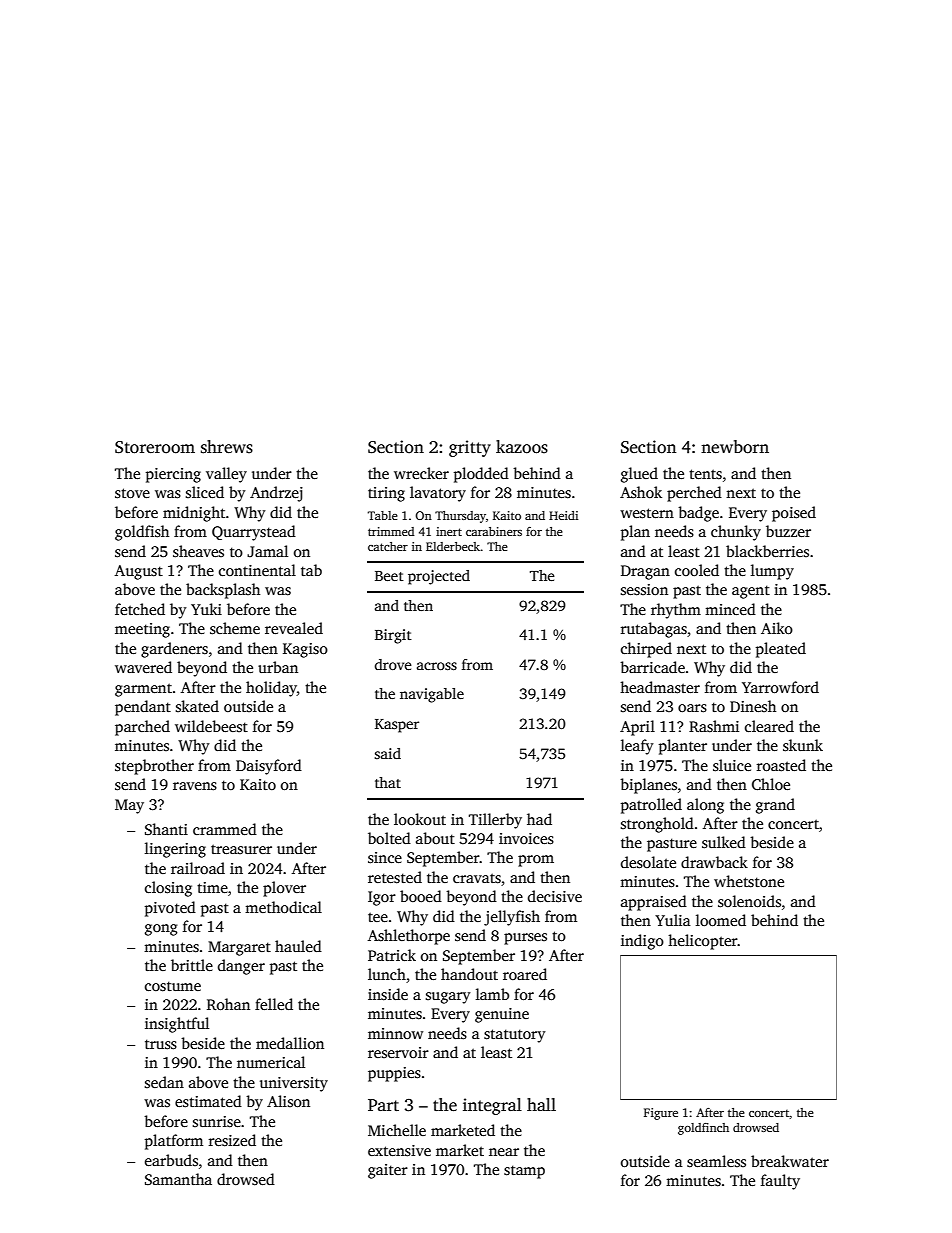 Image resolution: width=952 pixels, height=1233 pixels. What do you see at coordinates (781, 650) in the image?
I see `pleated` at bounding box center [781, 650].
